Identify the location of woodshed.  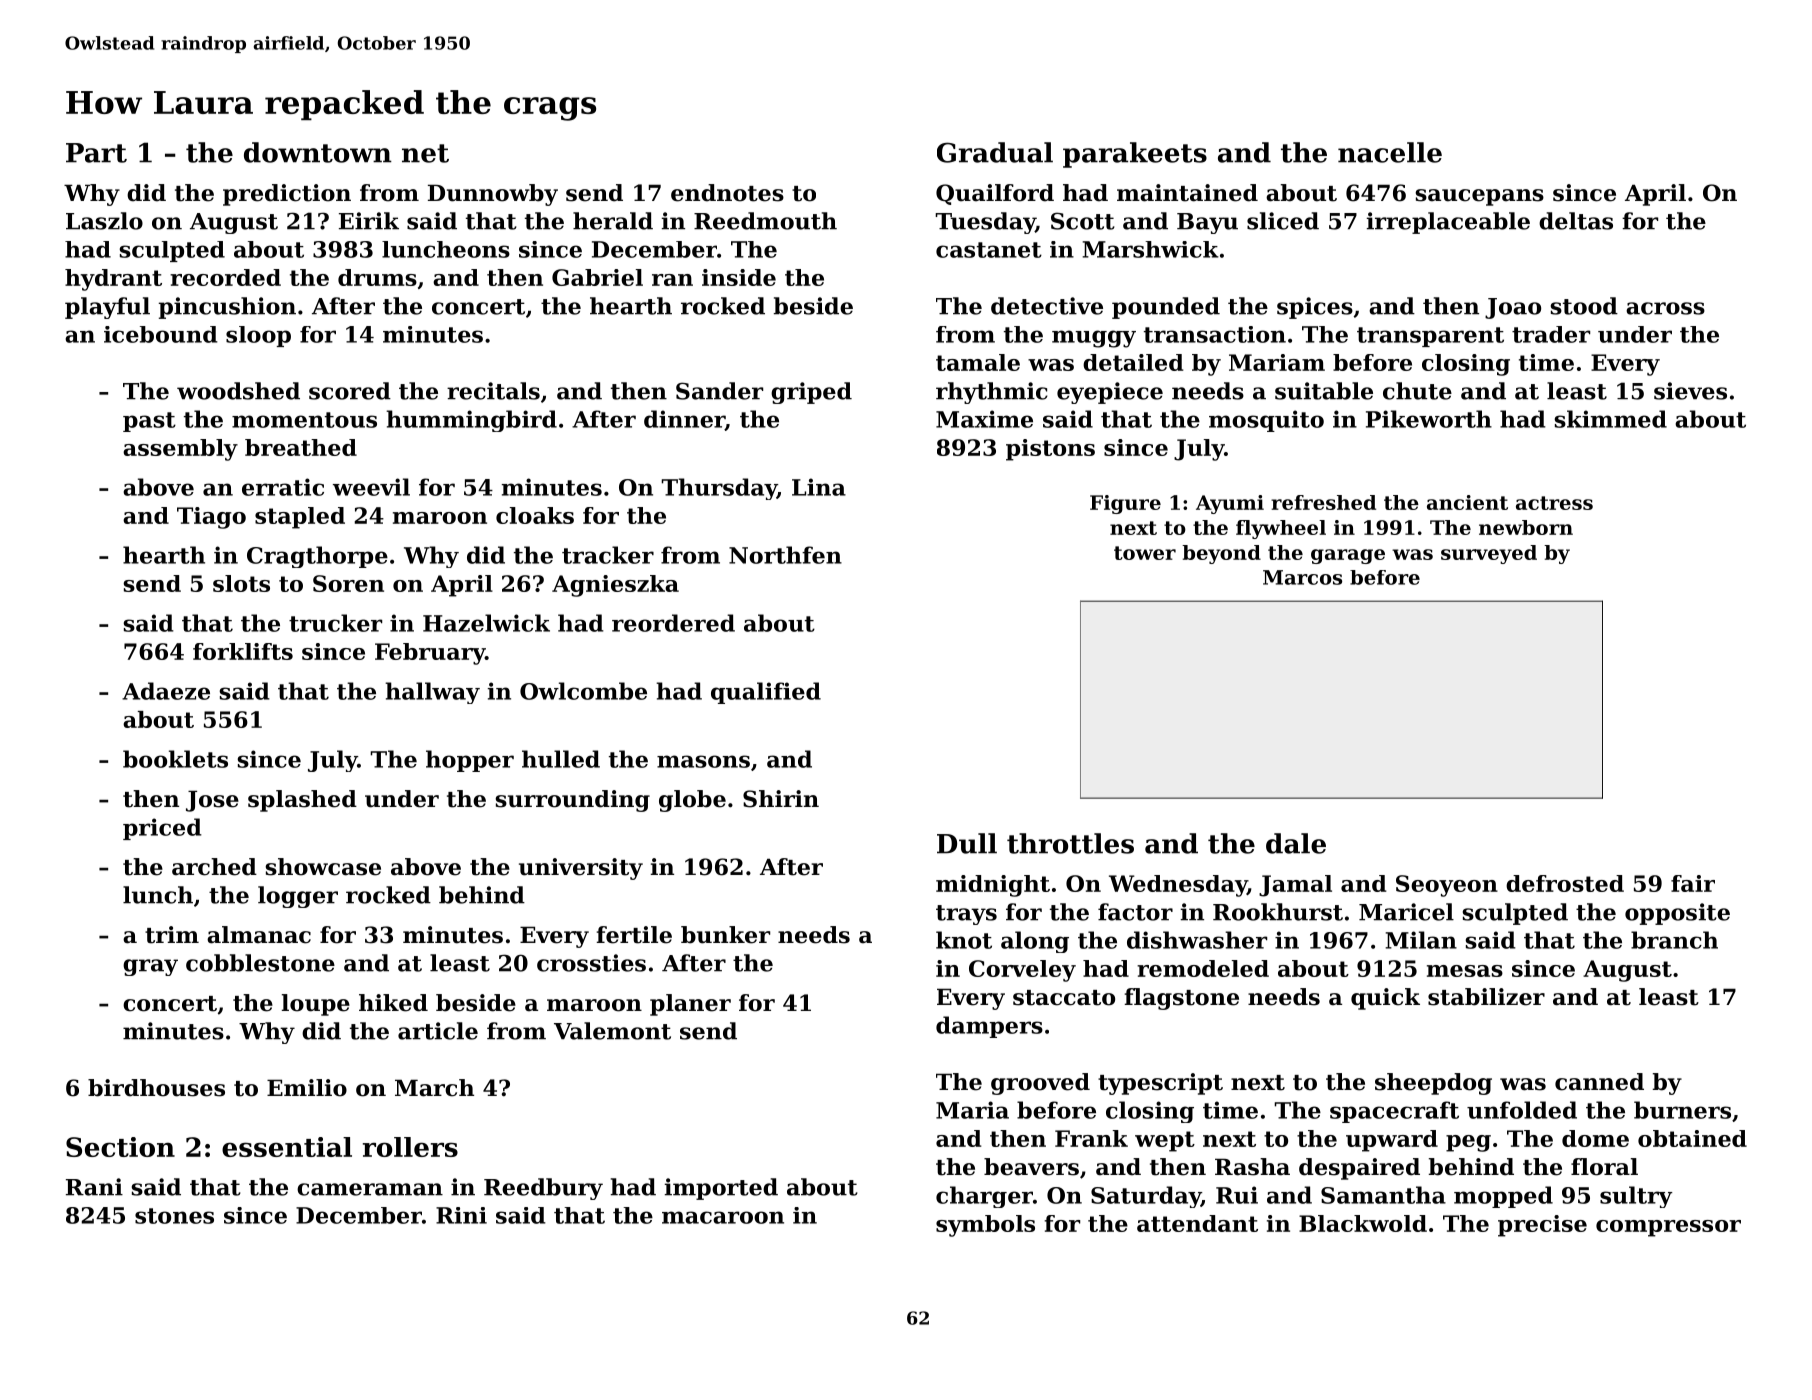
(238, 391).
